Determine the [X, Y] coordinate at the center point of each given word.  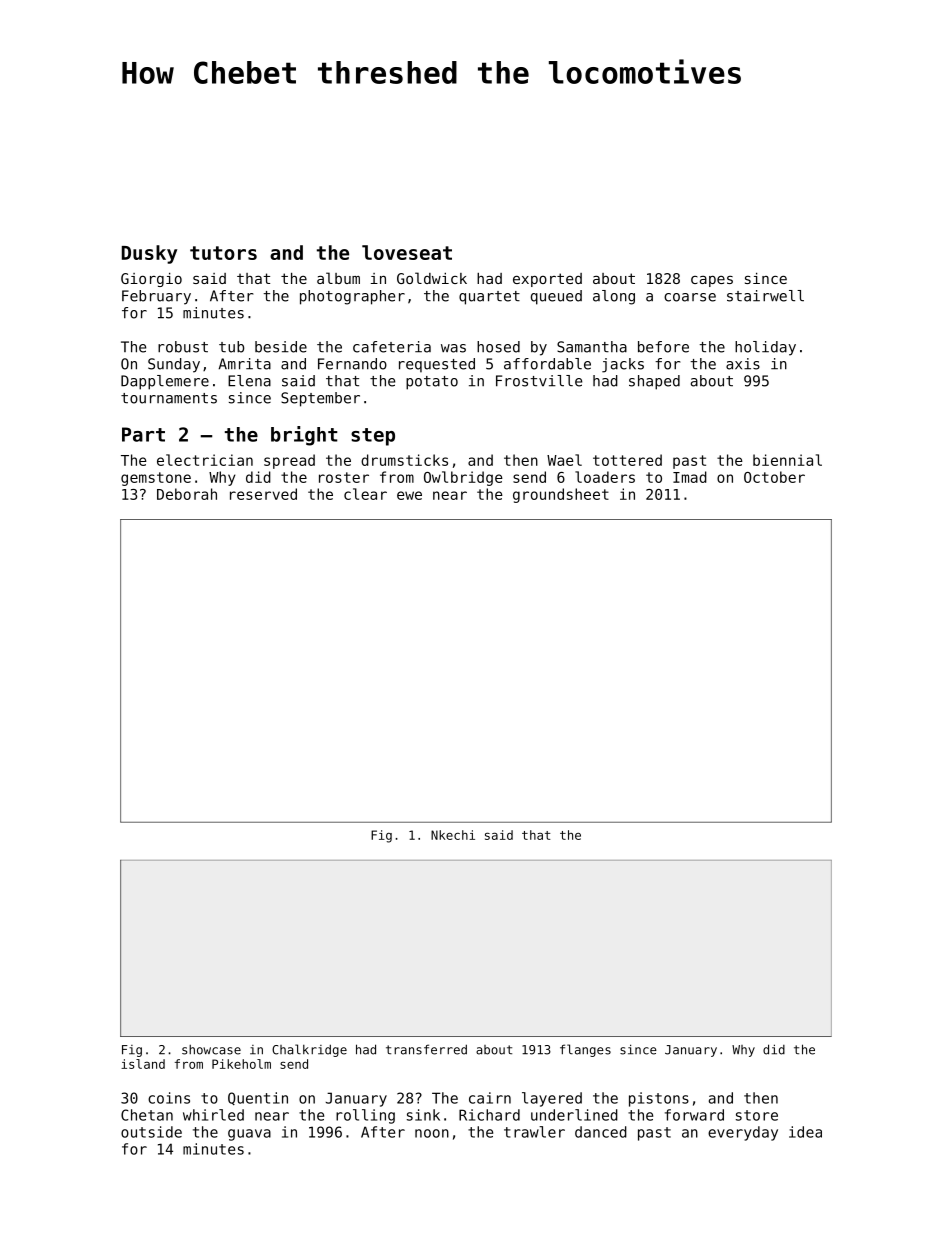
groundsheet [561, 495]
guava [249, 1135]
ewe [409, 495]
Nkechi [453, 835]
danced [601, 1132]
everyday [743, 1133]
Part [143, 434]
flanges [585, 1050]
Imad [690, 477]
